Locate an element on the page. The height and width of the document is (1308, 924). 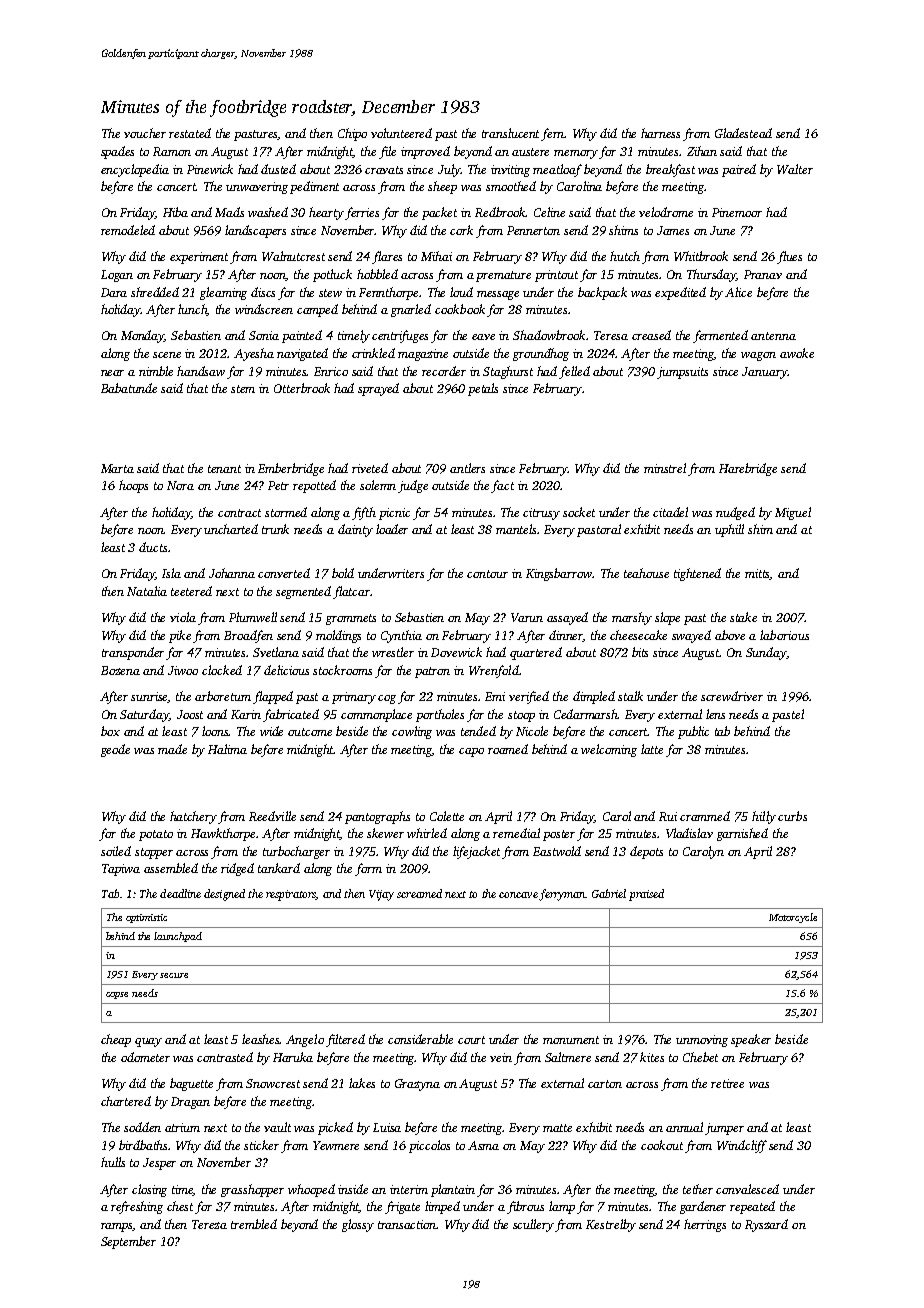
vault is located at coordinates (277, 1127).
